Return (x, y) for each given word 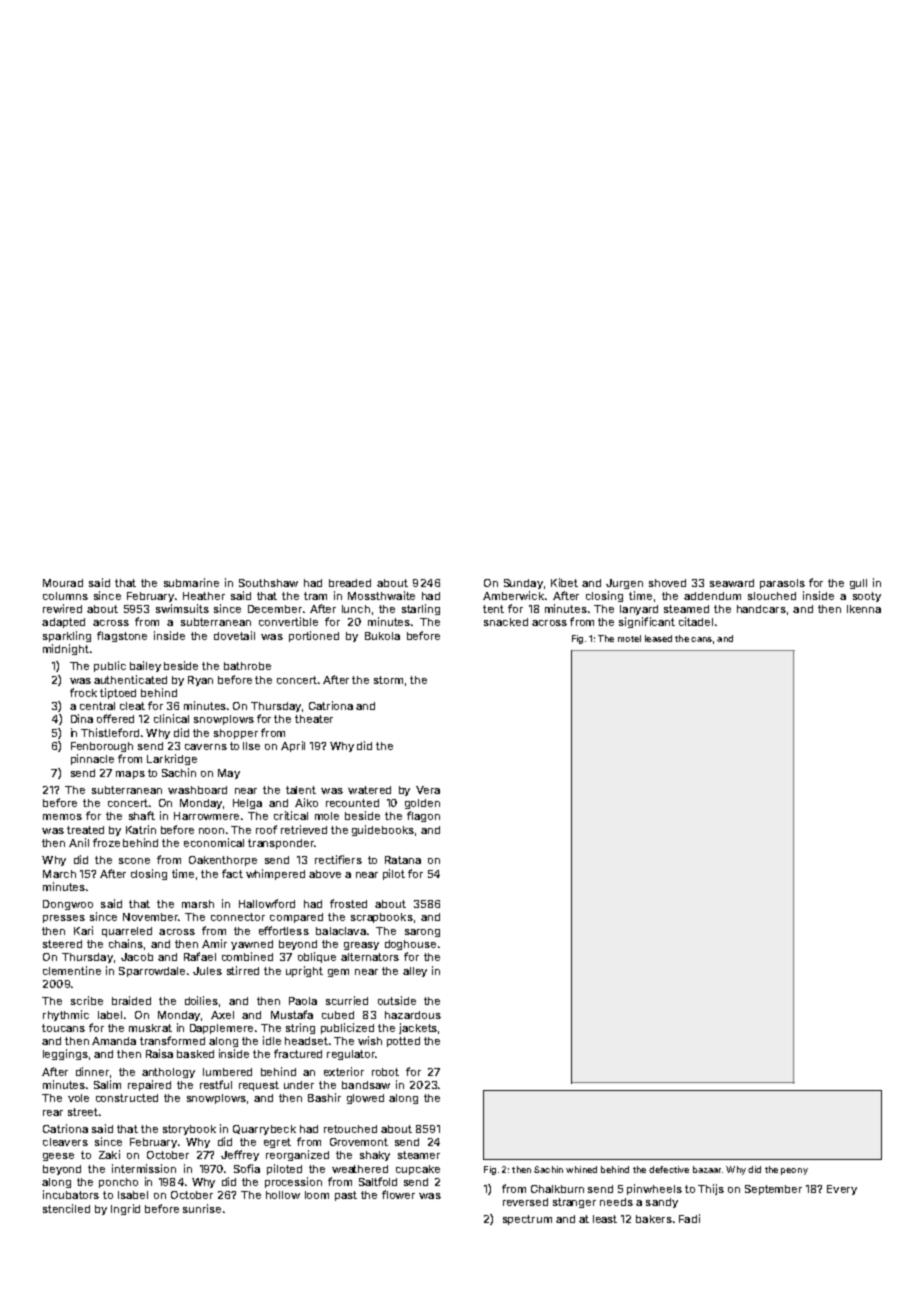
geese (58, 1157)
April (293, 746)
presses (64, 919)
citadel (696, 621)
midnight (66, 649)
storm (388, 680)
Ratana (403, 860)
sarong (422, 933)
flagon (423, 816)
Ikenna (864, 609)
